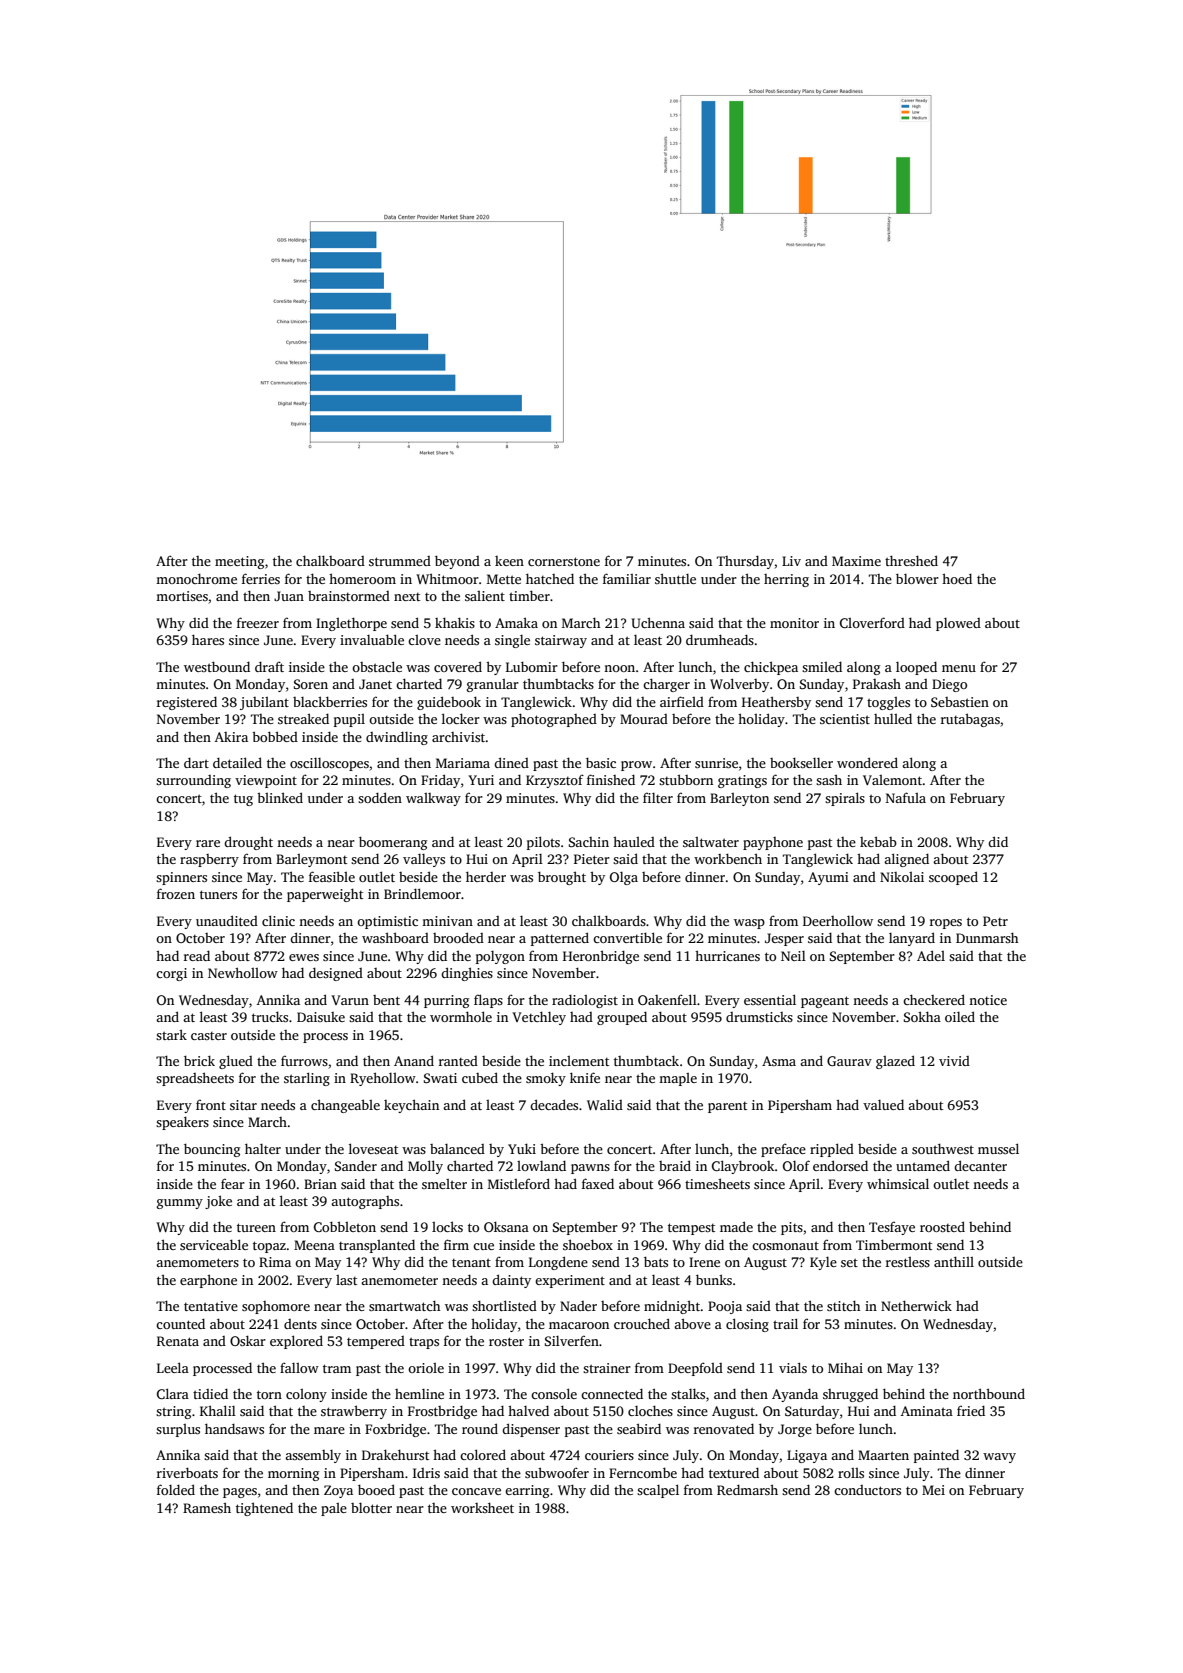 The image size is (1183, 1673). I want to click on mussel, so click(998, 1148).
